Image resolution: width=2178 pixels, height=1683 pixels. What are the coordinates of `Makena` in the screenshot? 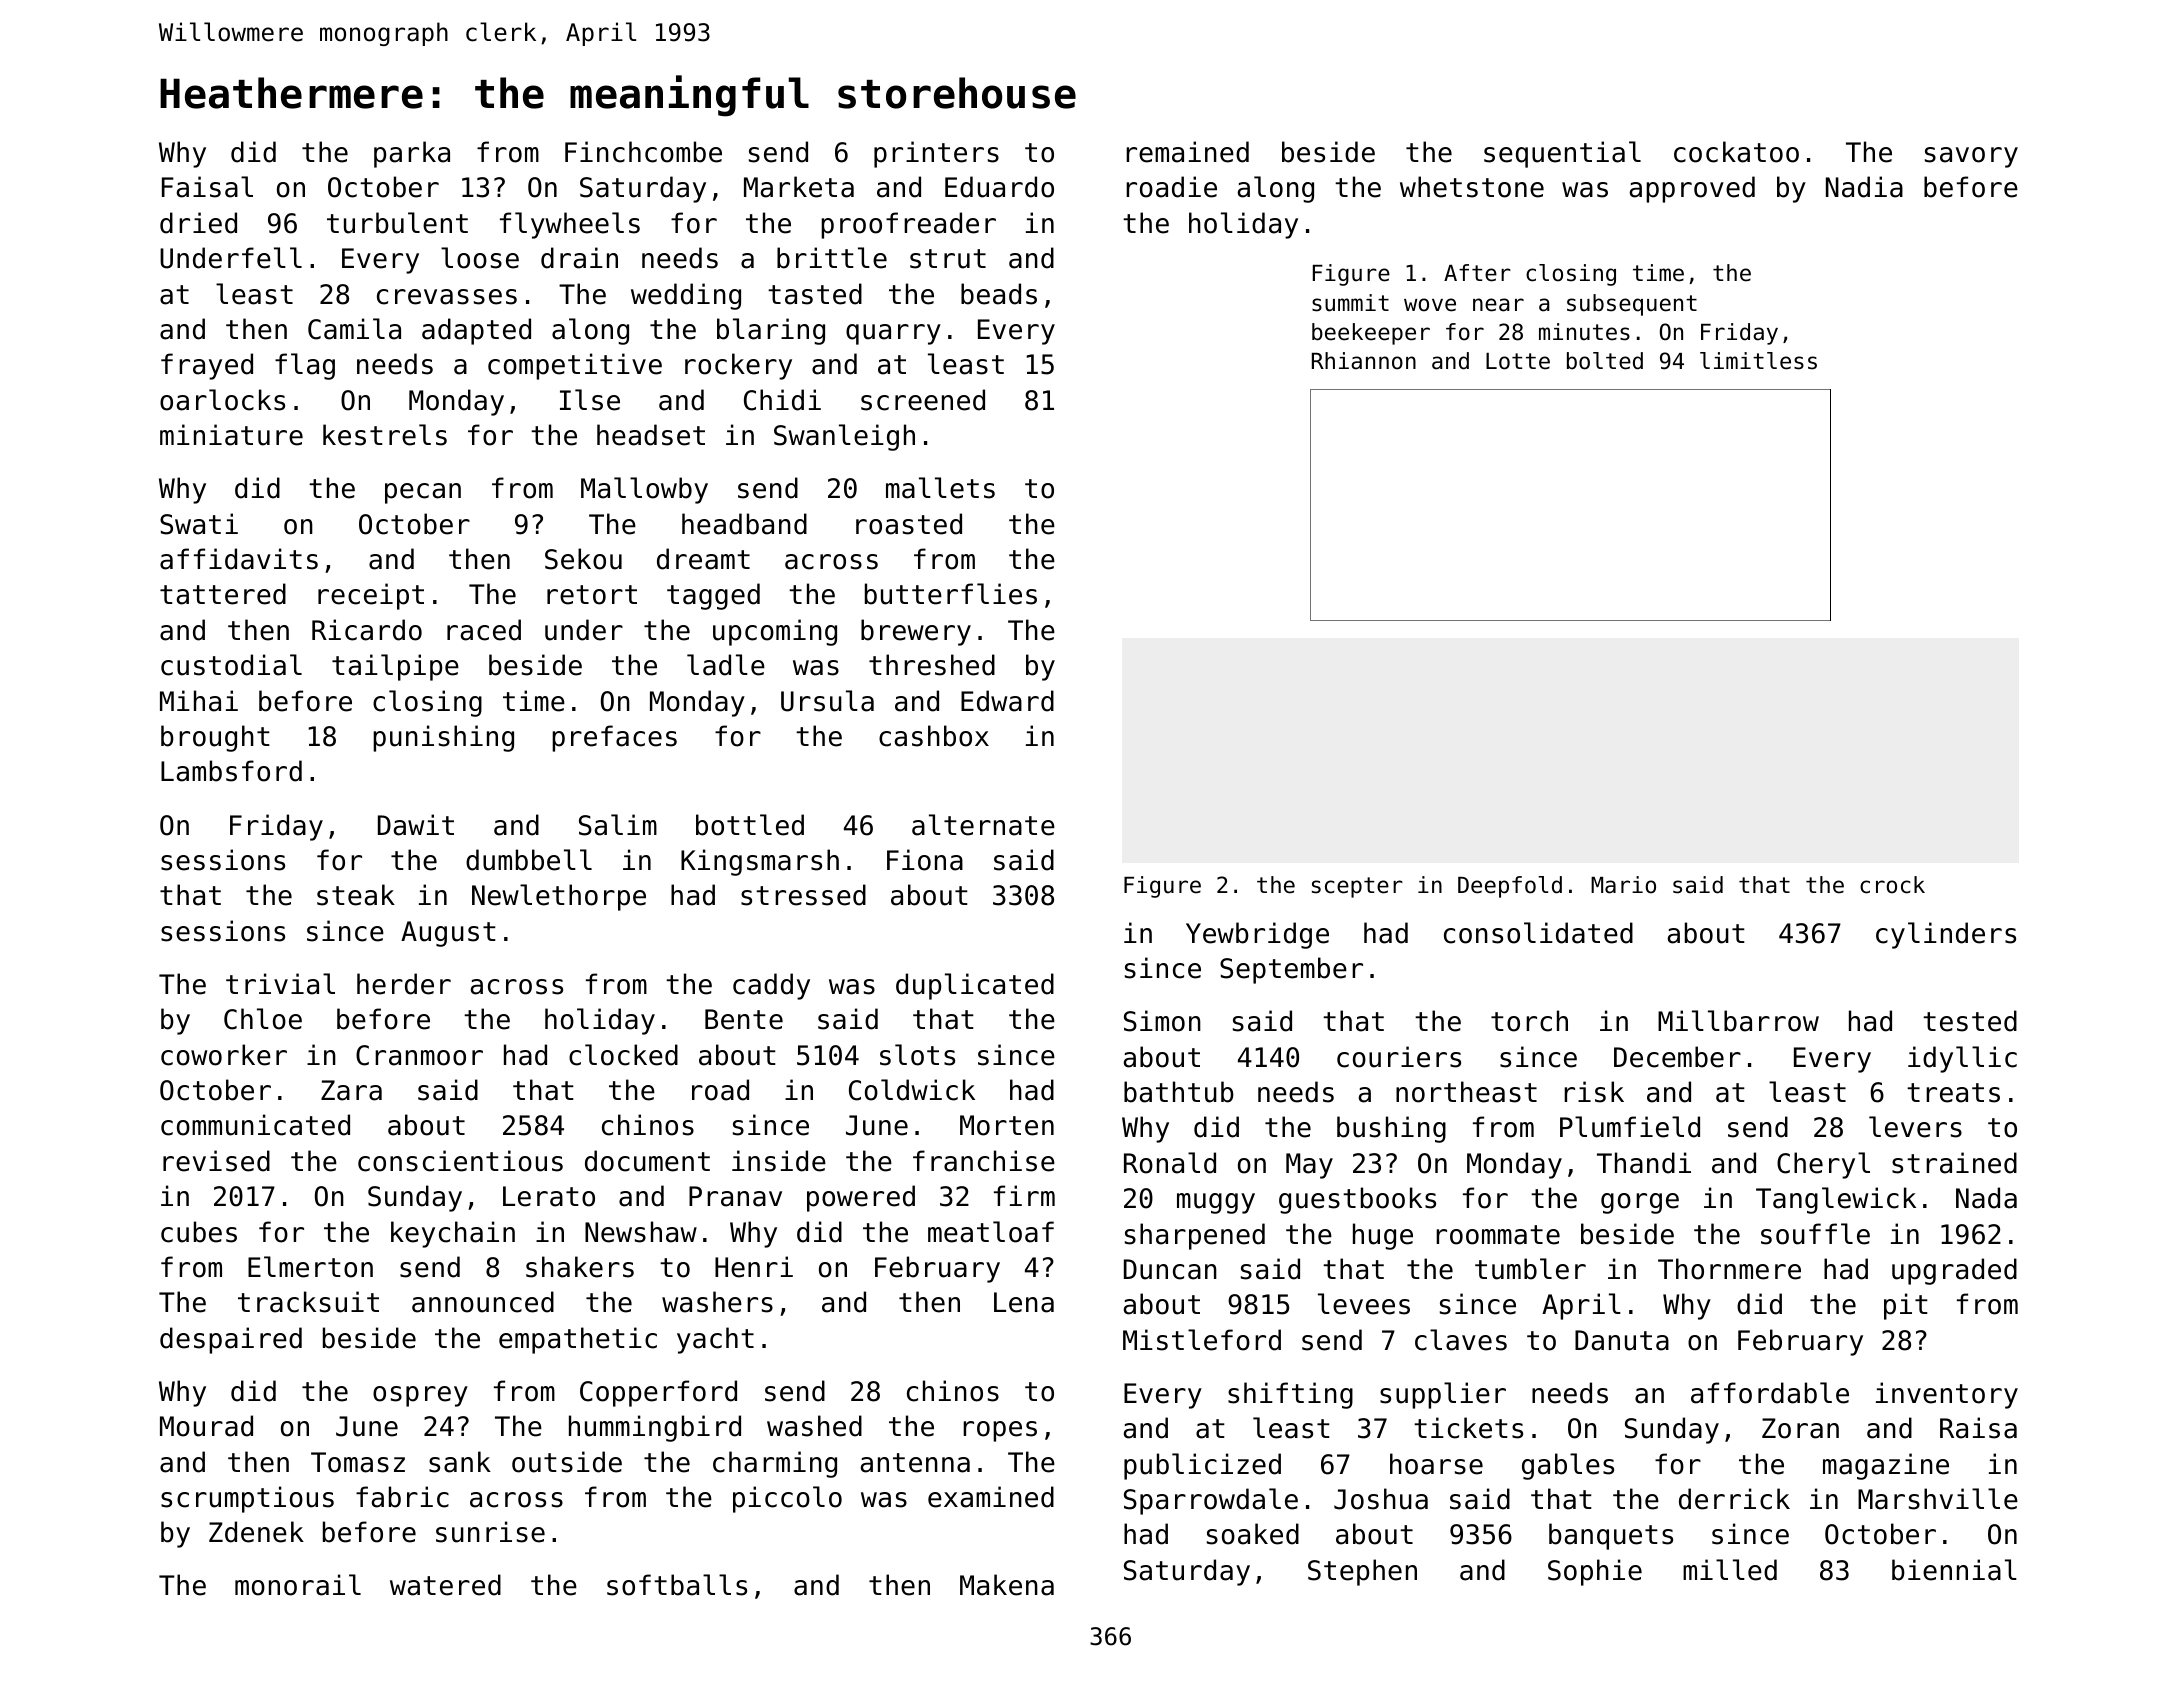 It's located at (1007, 1585).
